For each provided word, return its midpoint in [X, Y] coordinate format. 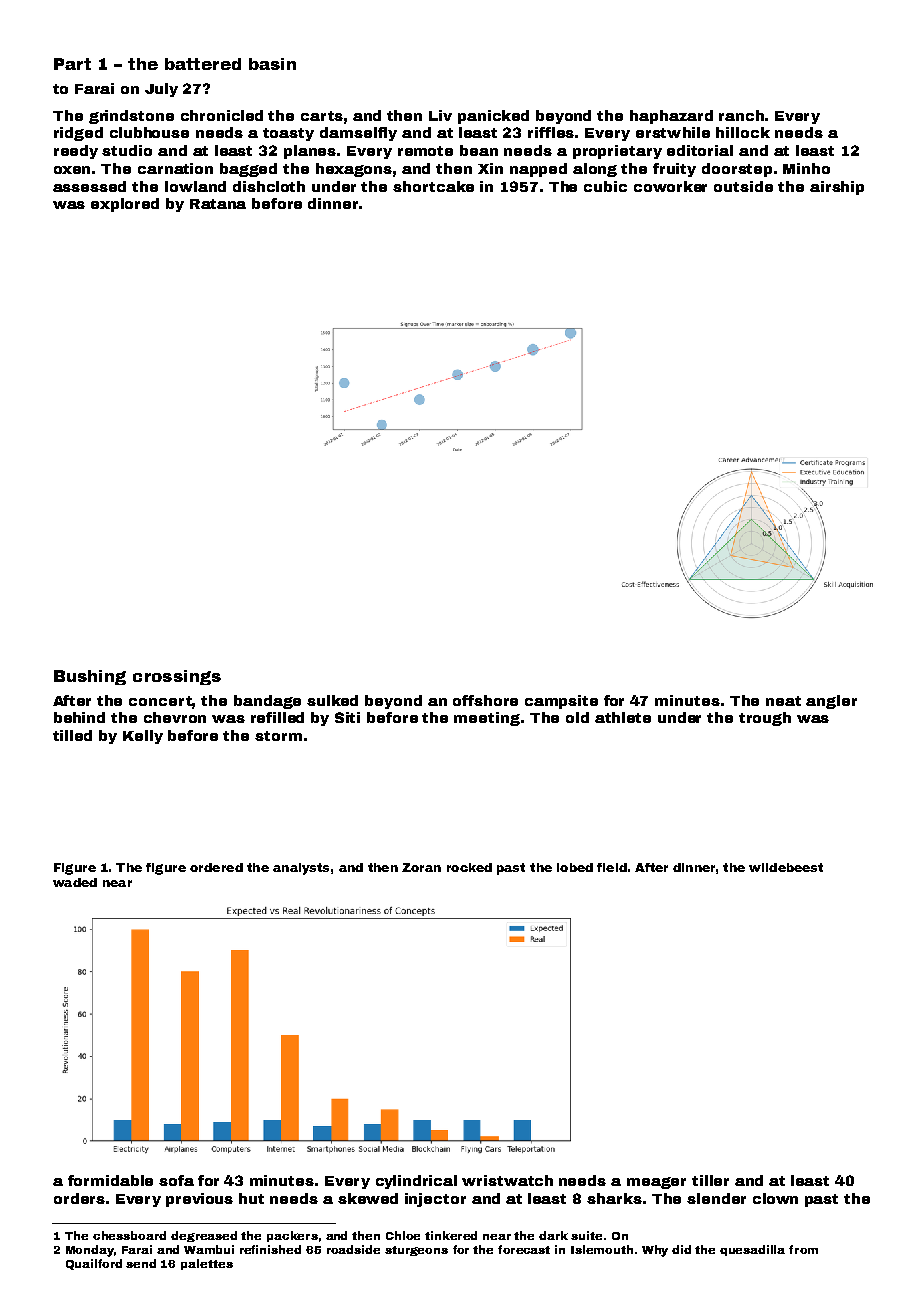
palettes [207, 1264]
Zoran [421, 867]
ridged [78, 134]
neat [783, 701]
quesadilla [752, 1250]
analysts [301, 869]
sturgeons [416, 1251]
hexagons [354, 170]
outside [743, 186]
